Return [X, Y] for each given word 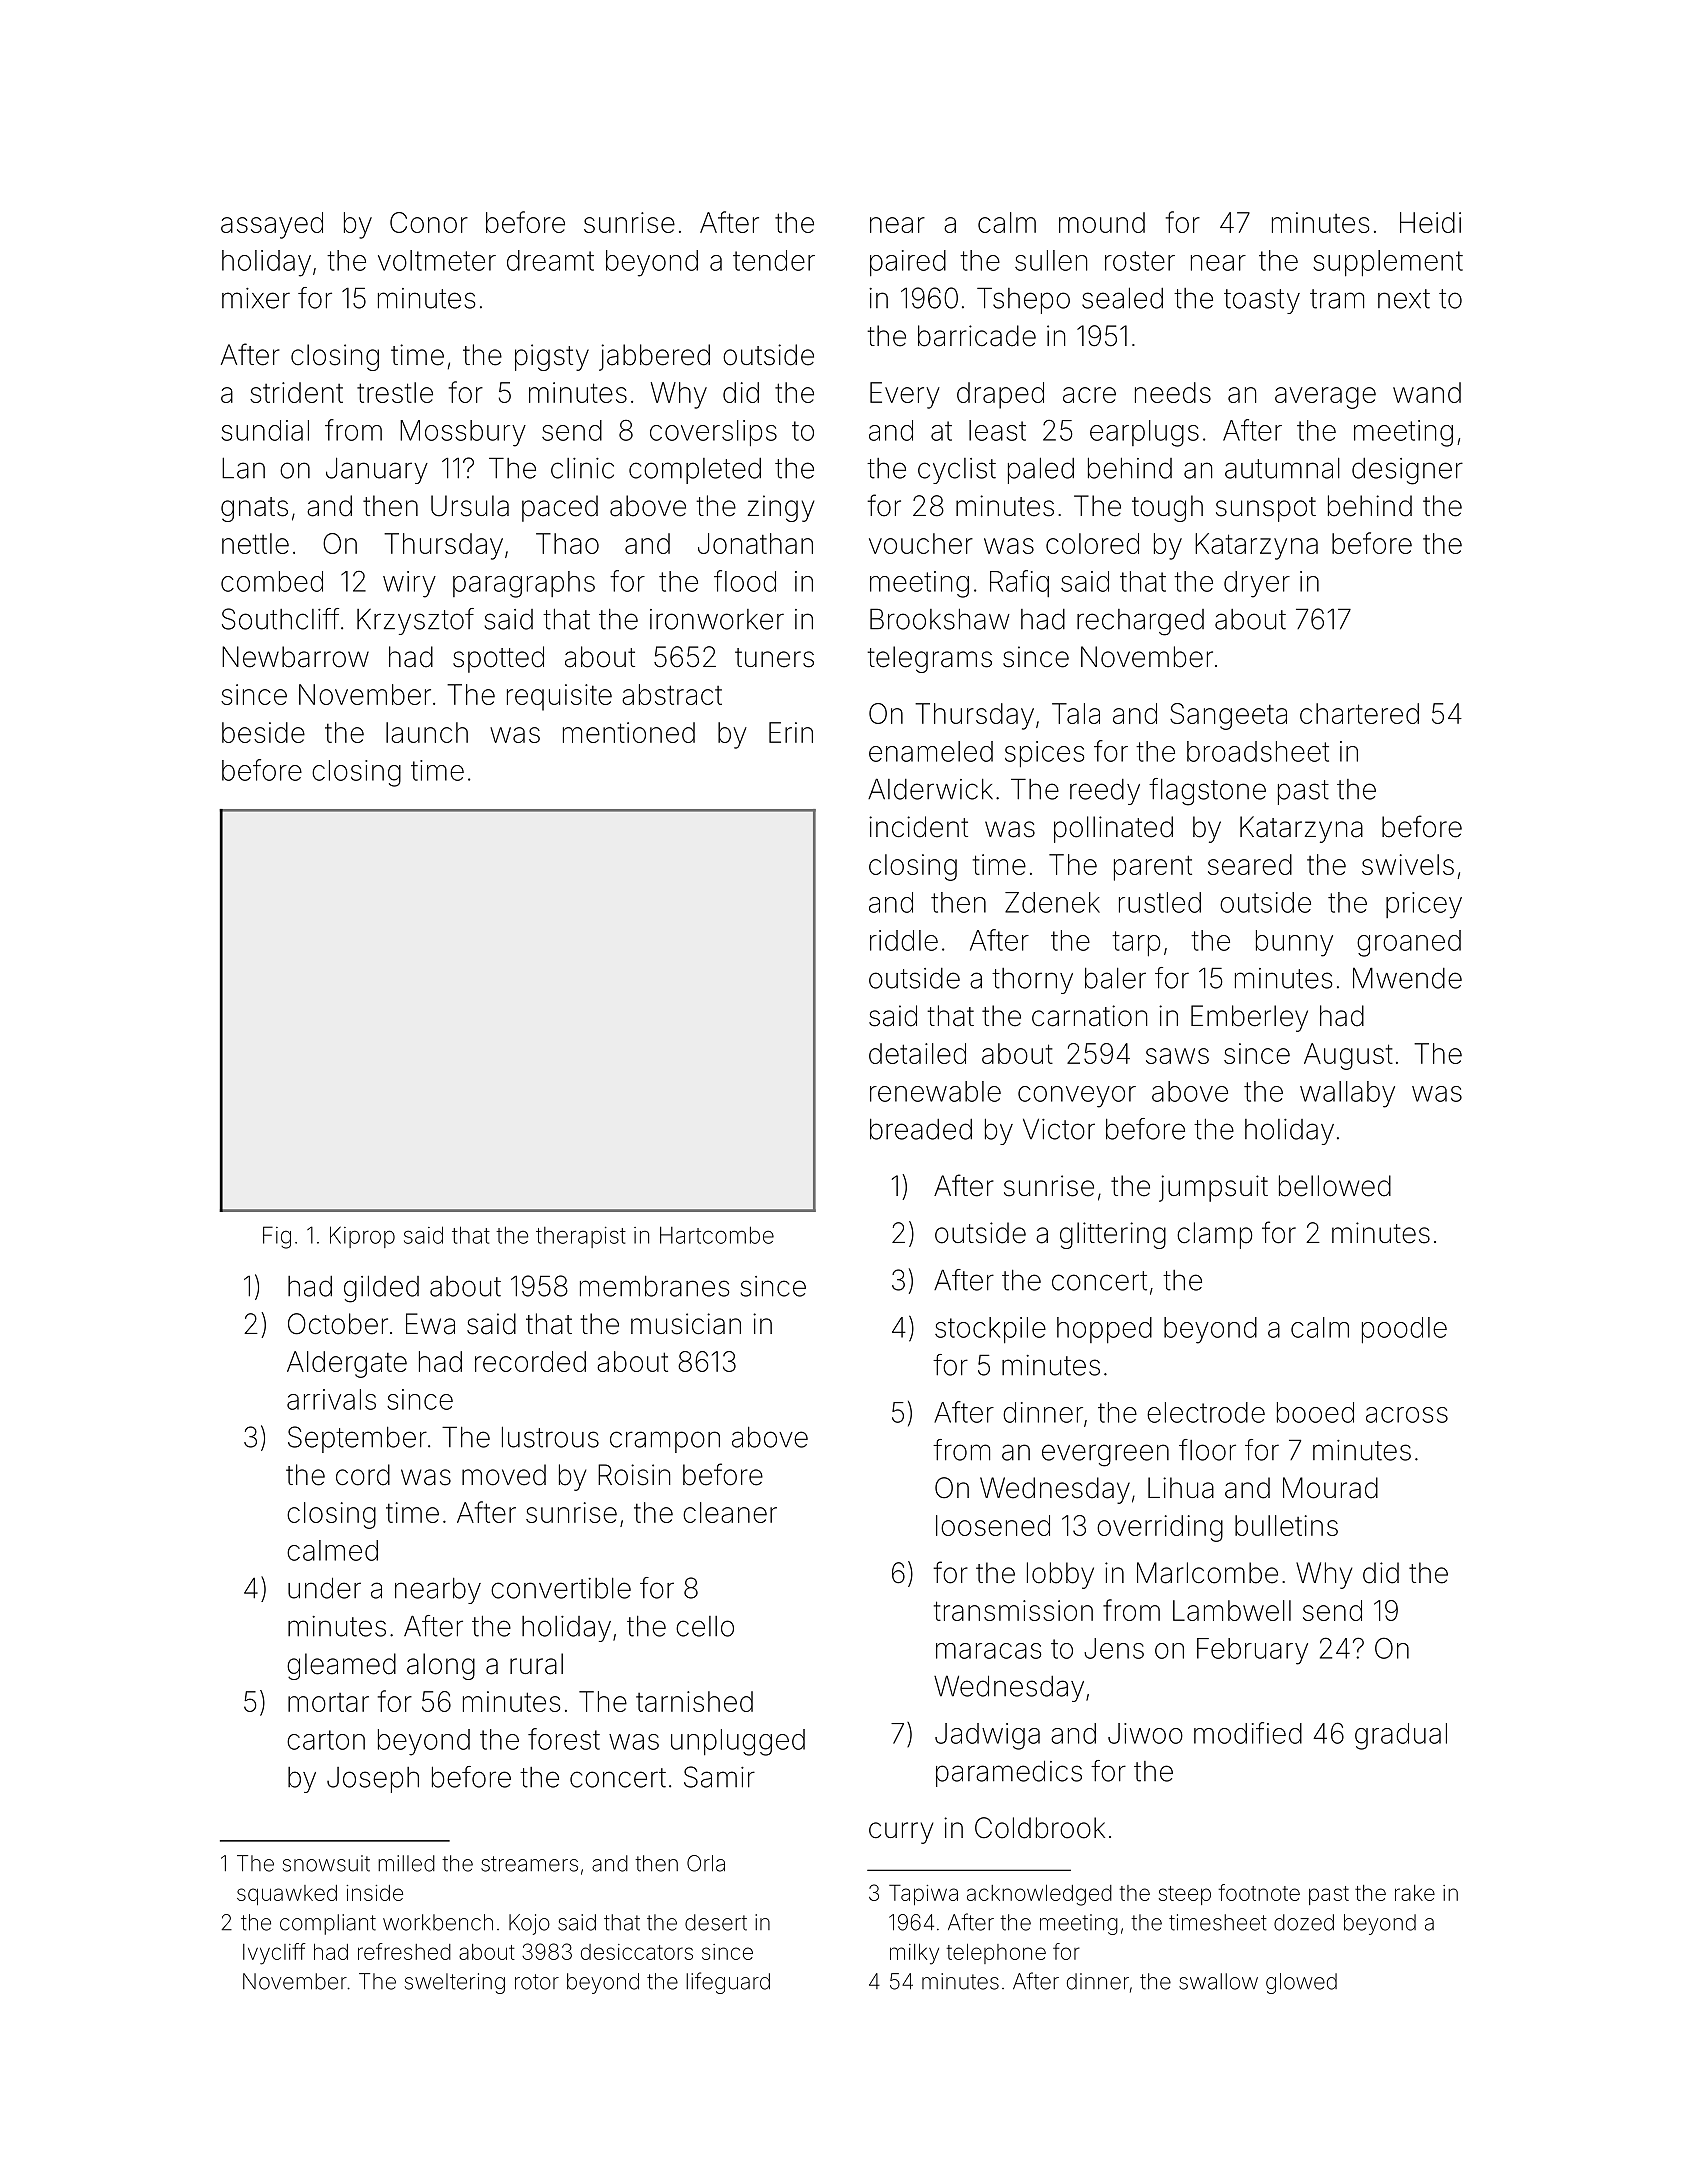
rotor [537, 1982]
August [1348, 1056]
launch [427, 732]
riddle [904, 940]
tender [774, 260]
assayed [272, 225]
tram [1337, 299]
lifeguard [728, 1983]
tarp [1136, 944]
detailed [917, 1053]
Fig [277, 1237]
